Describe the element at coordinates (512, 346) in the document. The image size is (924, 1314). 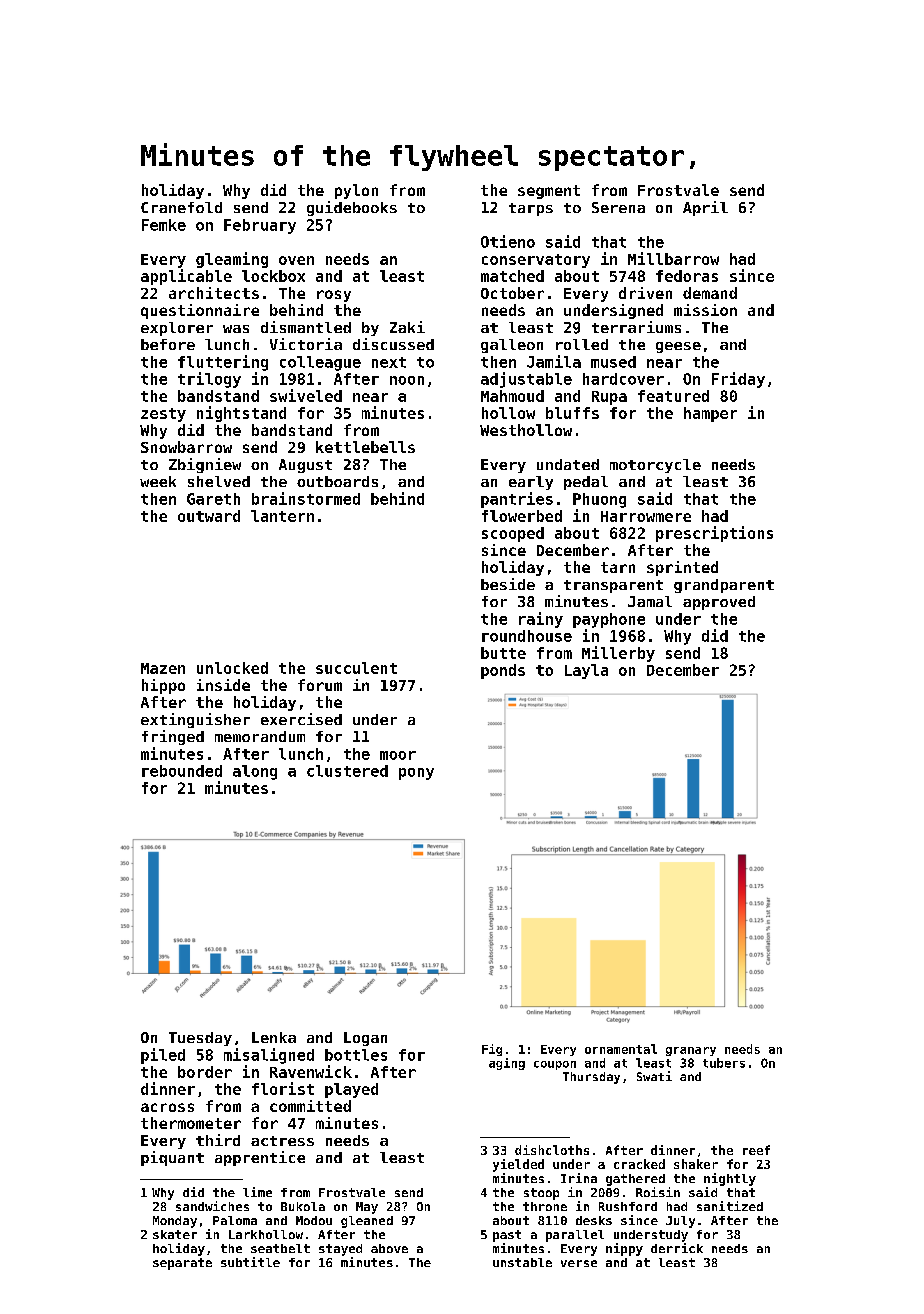
I see `galleon` at that location.
